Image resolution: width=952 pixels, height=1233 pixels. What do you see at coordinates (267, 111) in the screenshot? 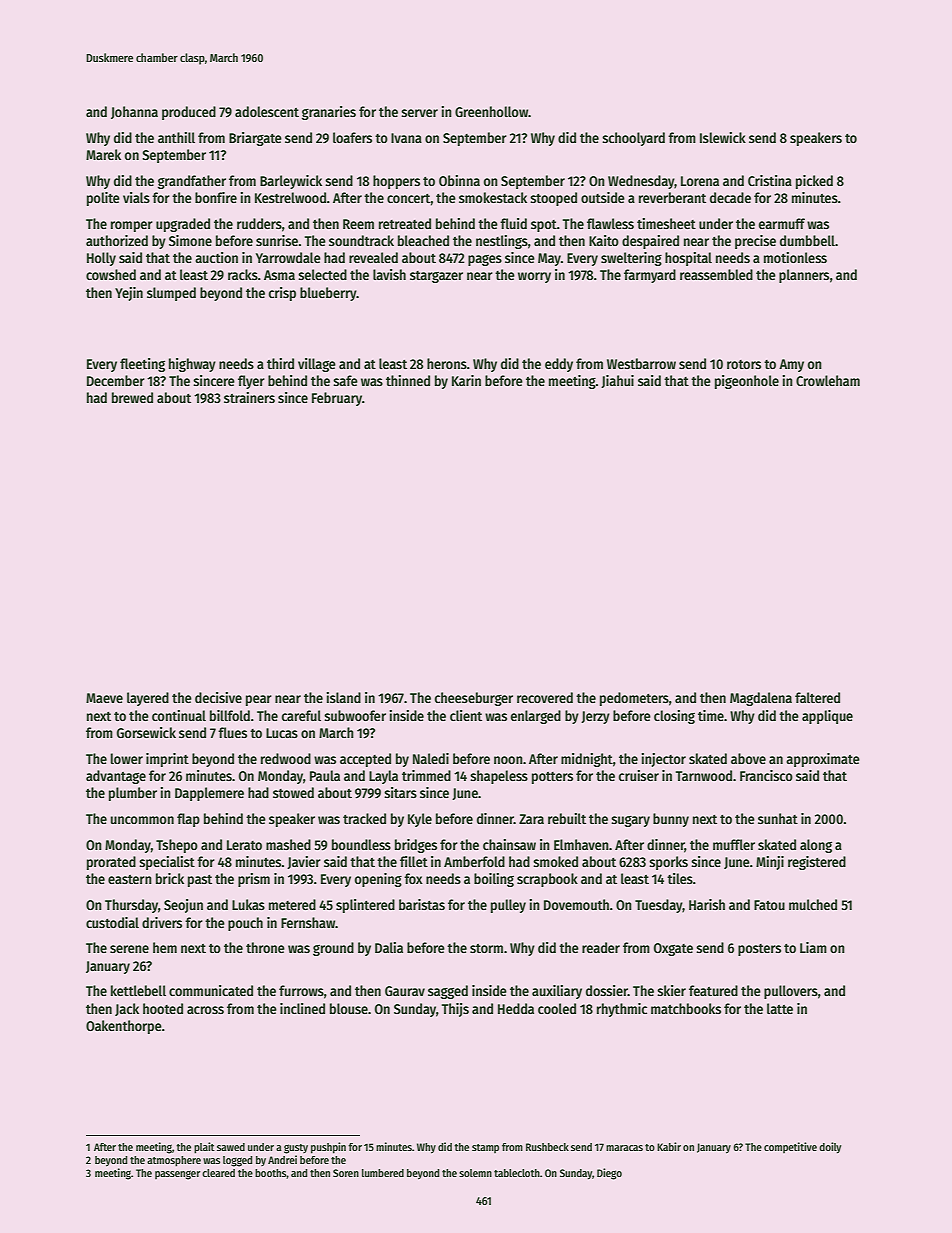
I see `adolescent` at bounding box center [267, 111].
